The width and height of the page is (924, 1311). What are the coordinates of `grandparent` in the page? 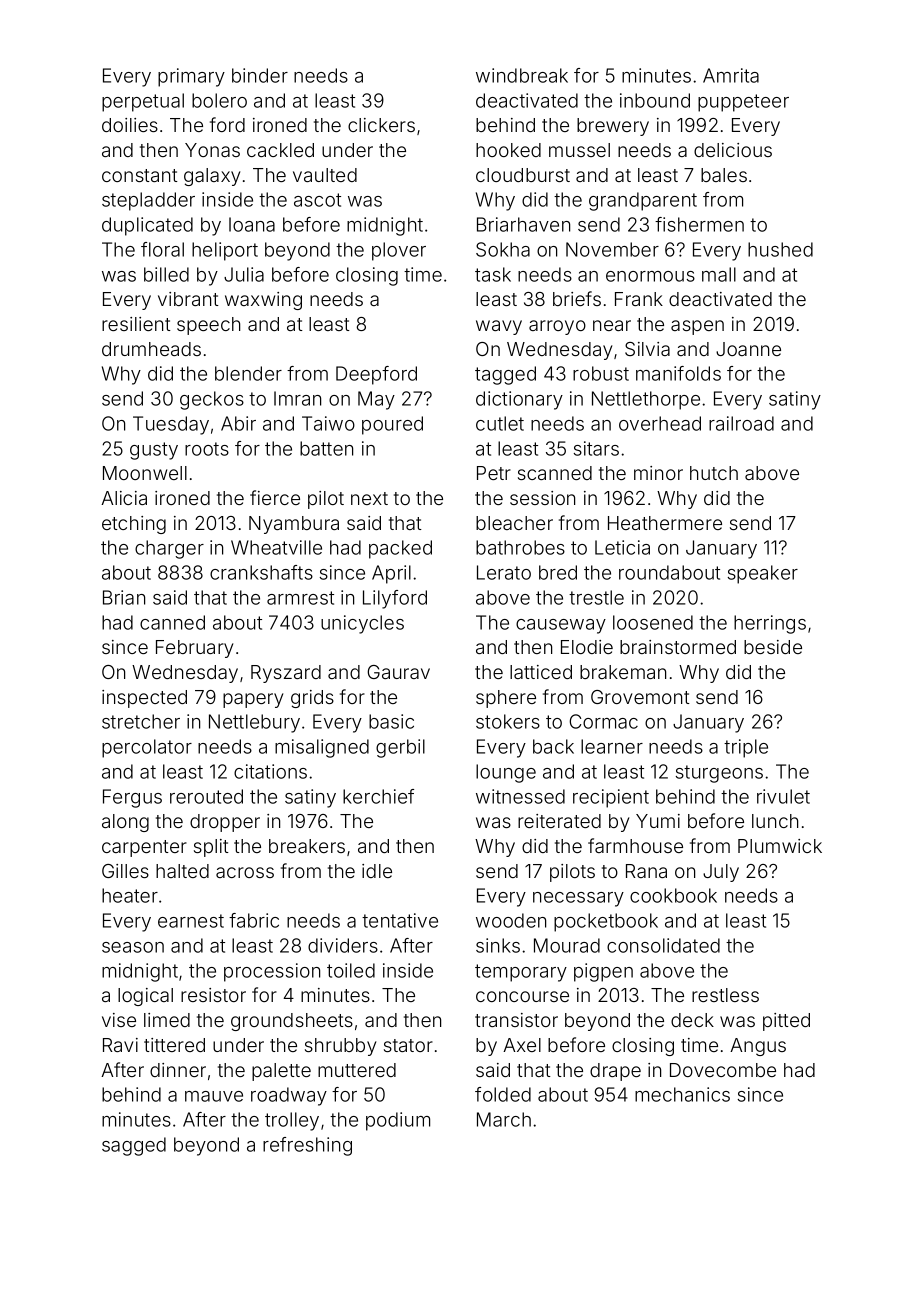 It's located at (643, 201).
